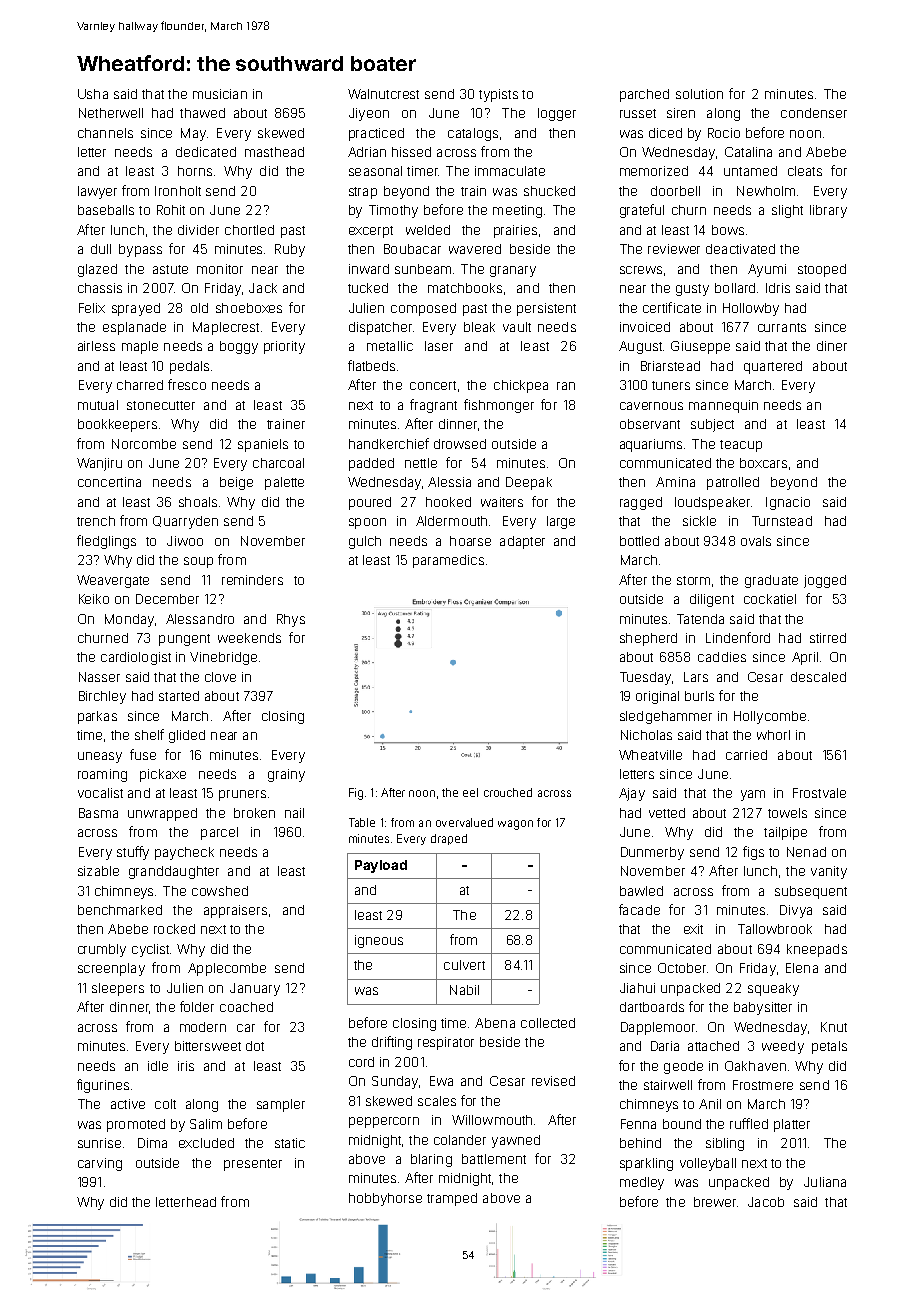 The height and width of the screenshot is (1308, 924). What do you see at coordinates (452, 1199) in the screenshot?
I see `tramped` at bounding box center [452, 1199].
